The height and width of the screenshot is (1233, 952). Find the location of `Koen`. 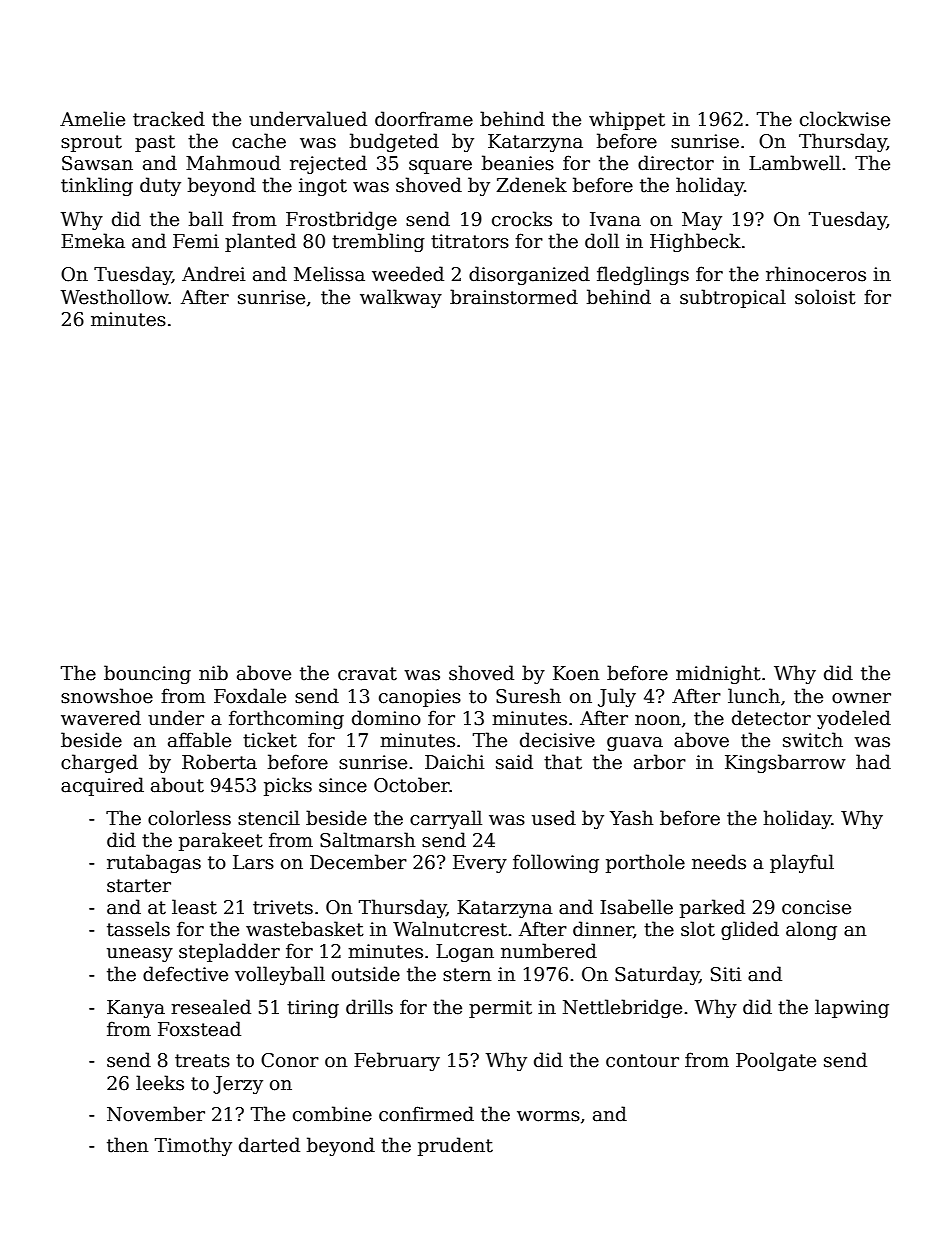

Koen is located at coordinates (576, 673).
